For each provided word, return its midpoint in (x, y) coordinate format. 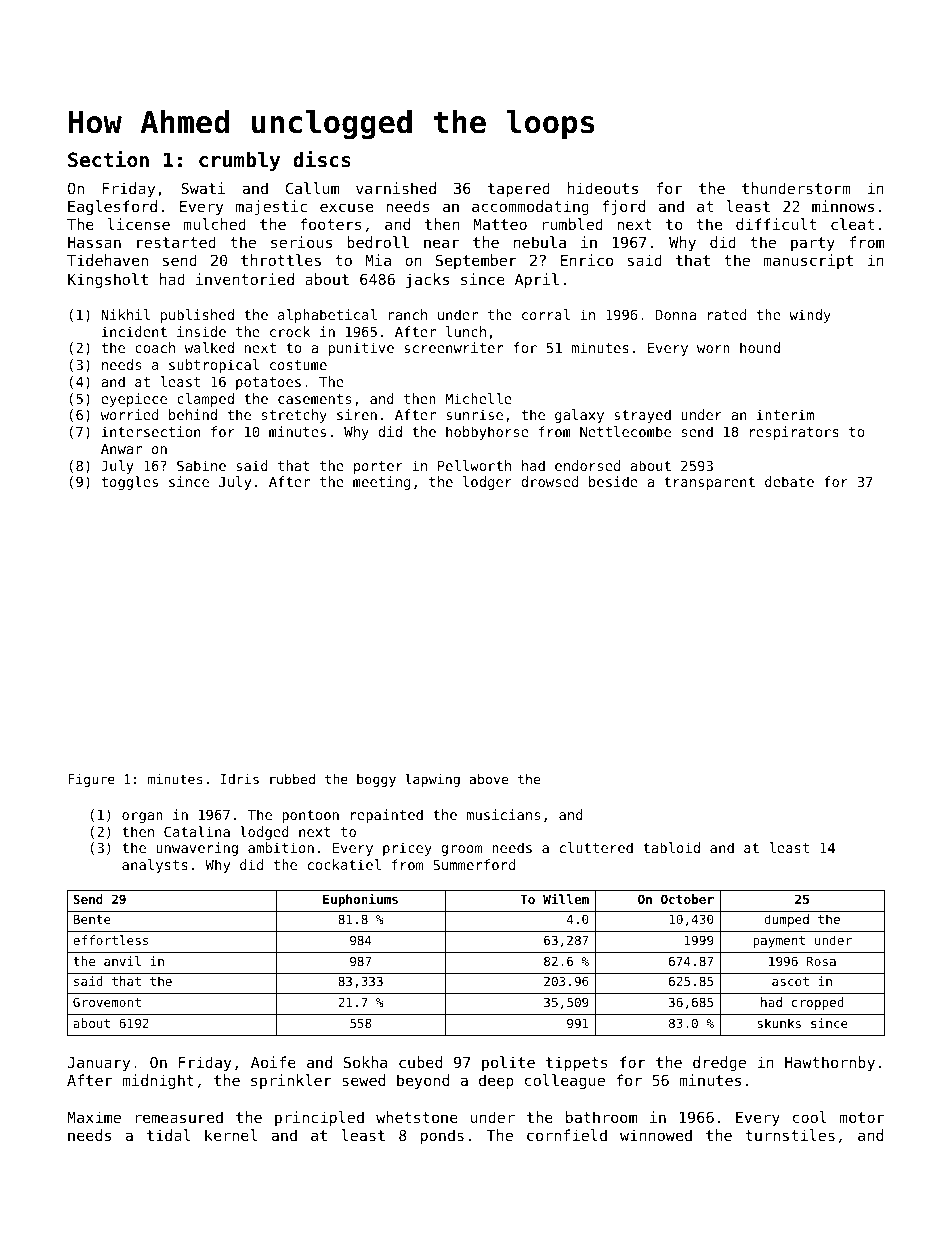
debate (789, 481)
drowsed (549, 481)
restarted (176, 242)
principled (319, 1118)
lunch (466, 331)
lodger (487, 483)
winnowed (656, 1135)
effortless (110, 940)
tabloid (671, 847)
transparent (709, 483)
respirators (794, 433)
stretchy (294, 416)
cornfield (567, 1135)
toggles (130, 483)
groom (461, 850)
